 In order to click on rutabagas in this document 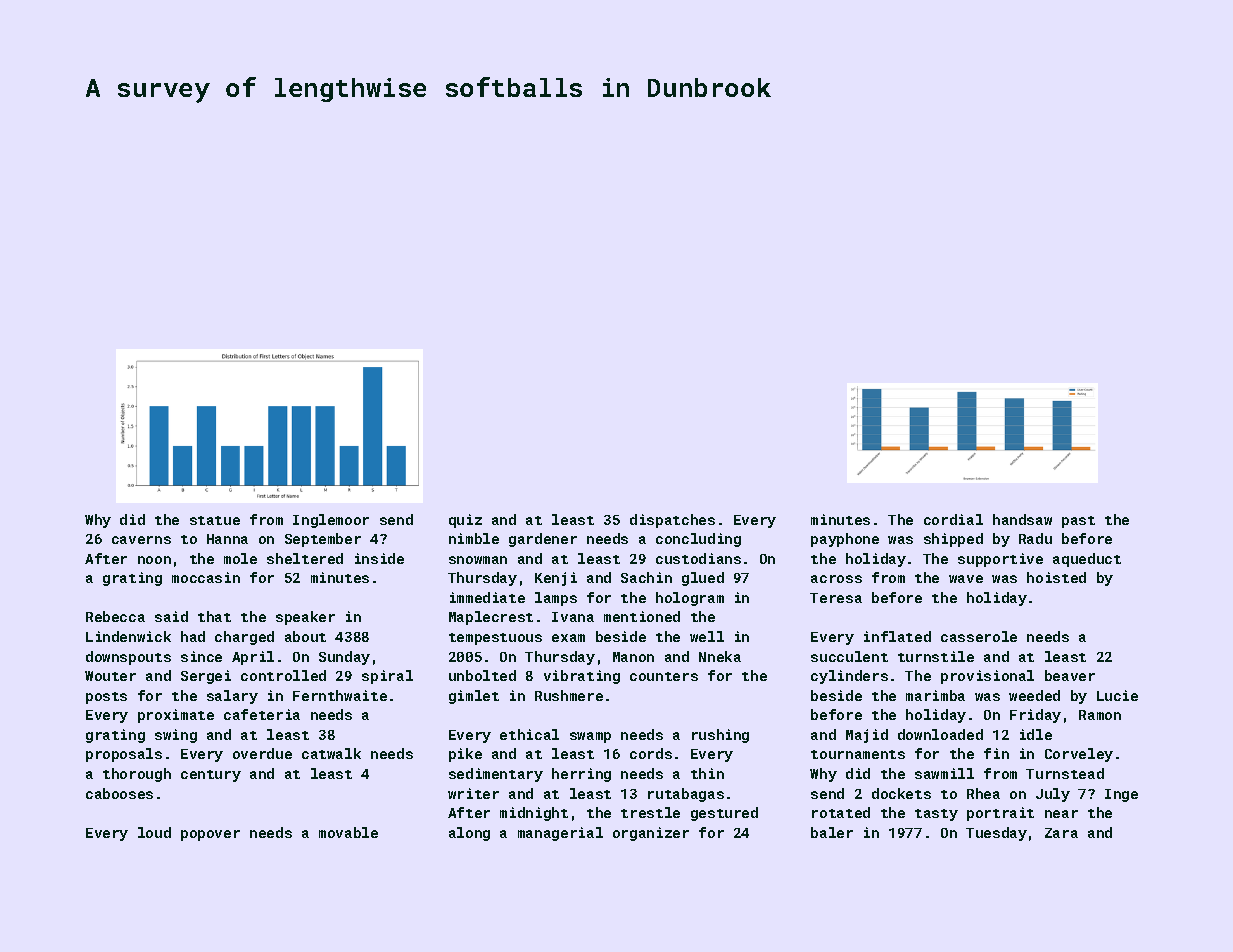, I will do `click(686, 795)`.
